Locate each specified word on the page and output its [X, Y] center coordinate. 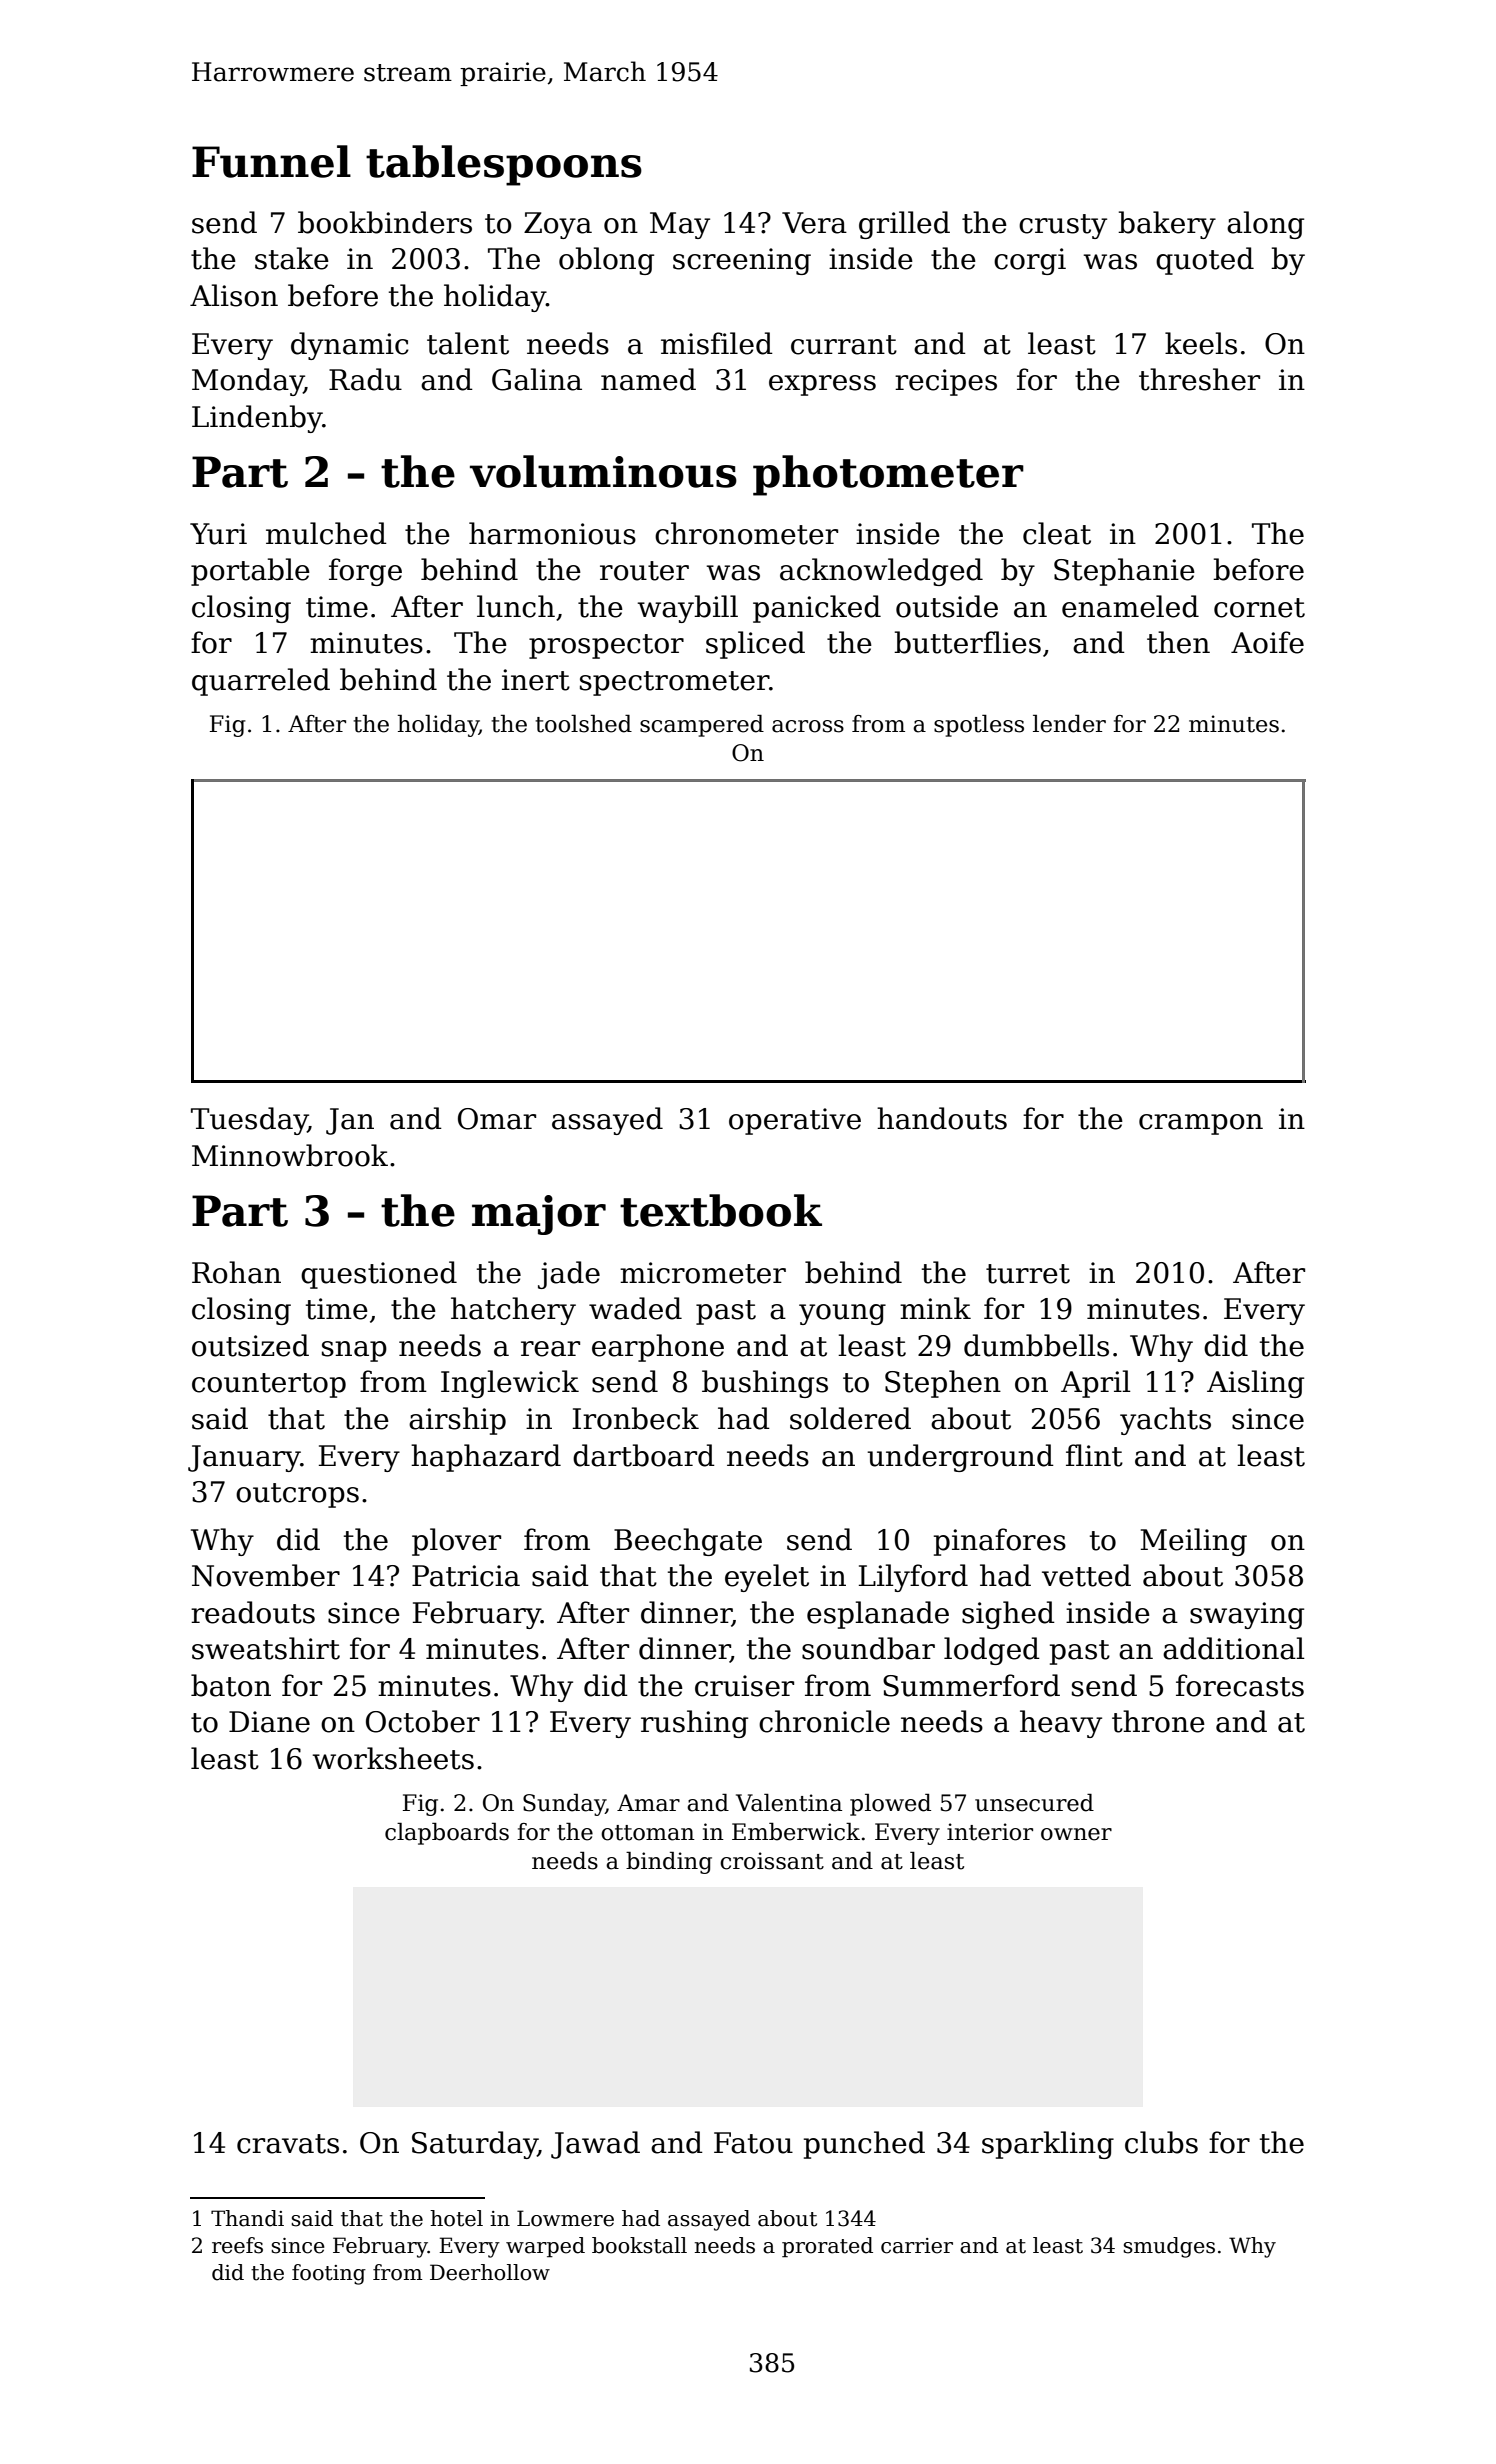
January [244, 1458]
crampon [1201, 1124]
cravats [288, 2144]
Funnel [271, 161]
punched [864, 2145]
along [1265, 225]
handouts [942, 1118]
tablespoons [504, 165]
